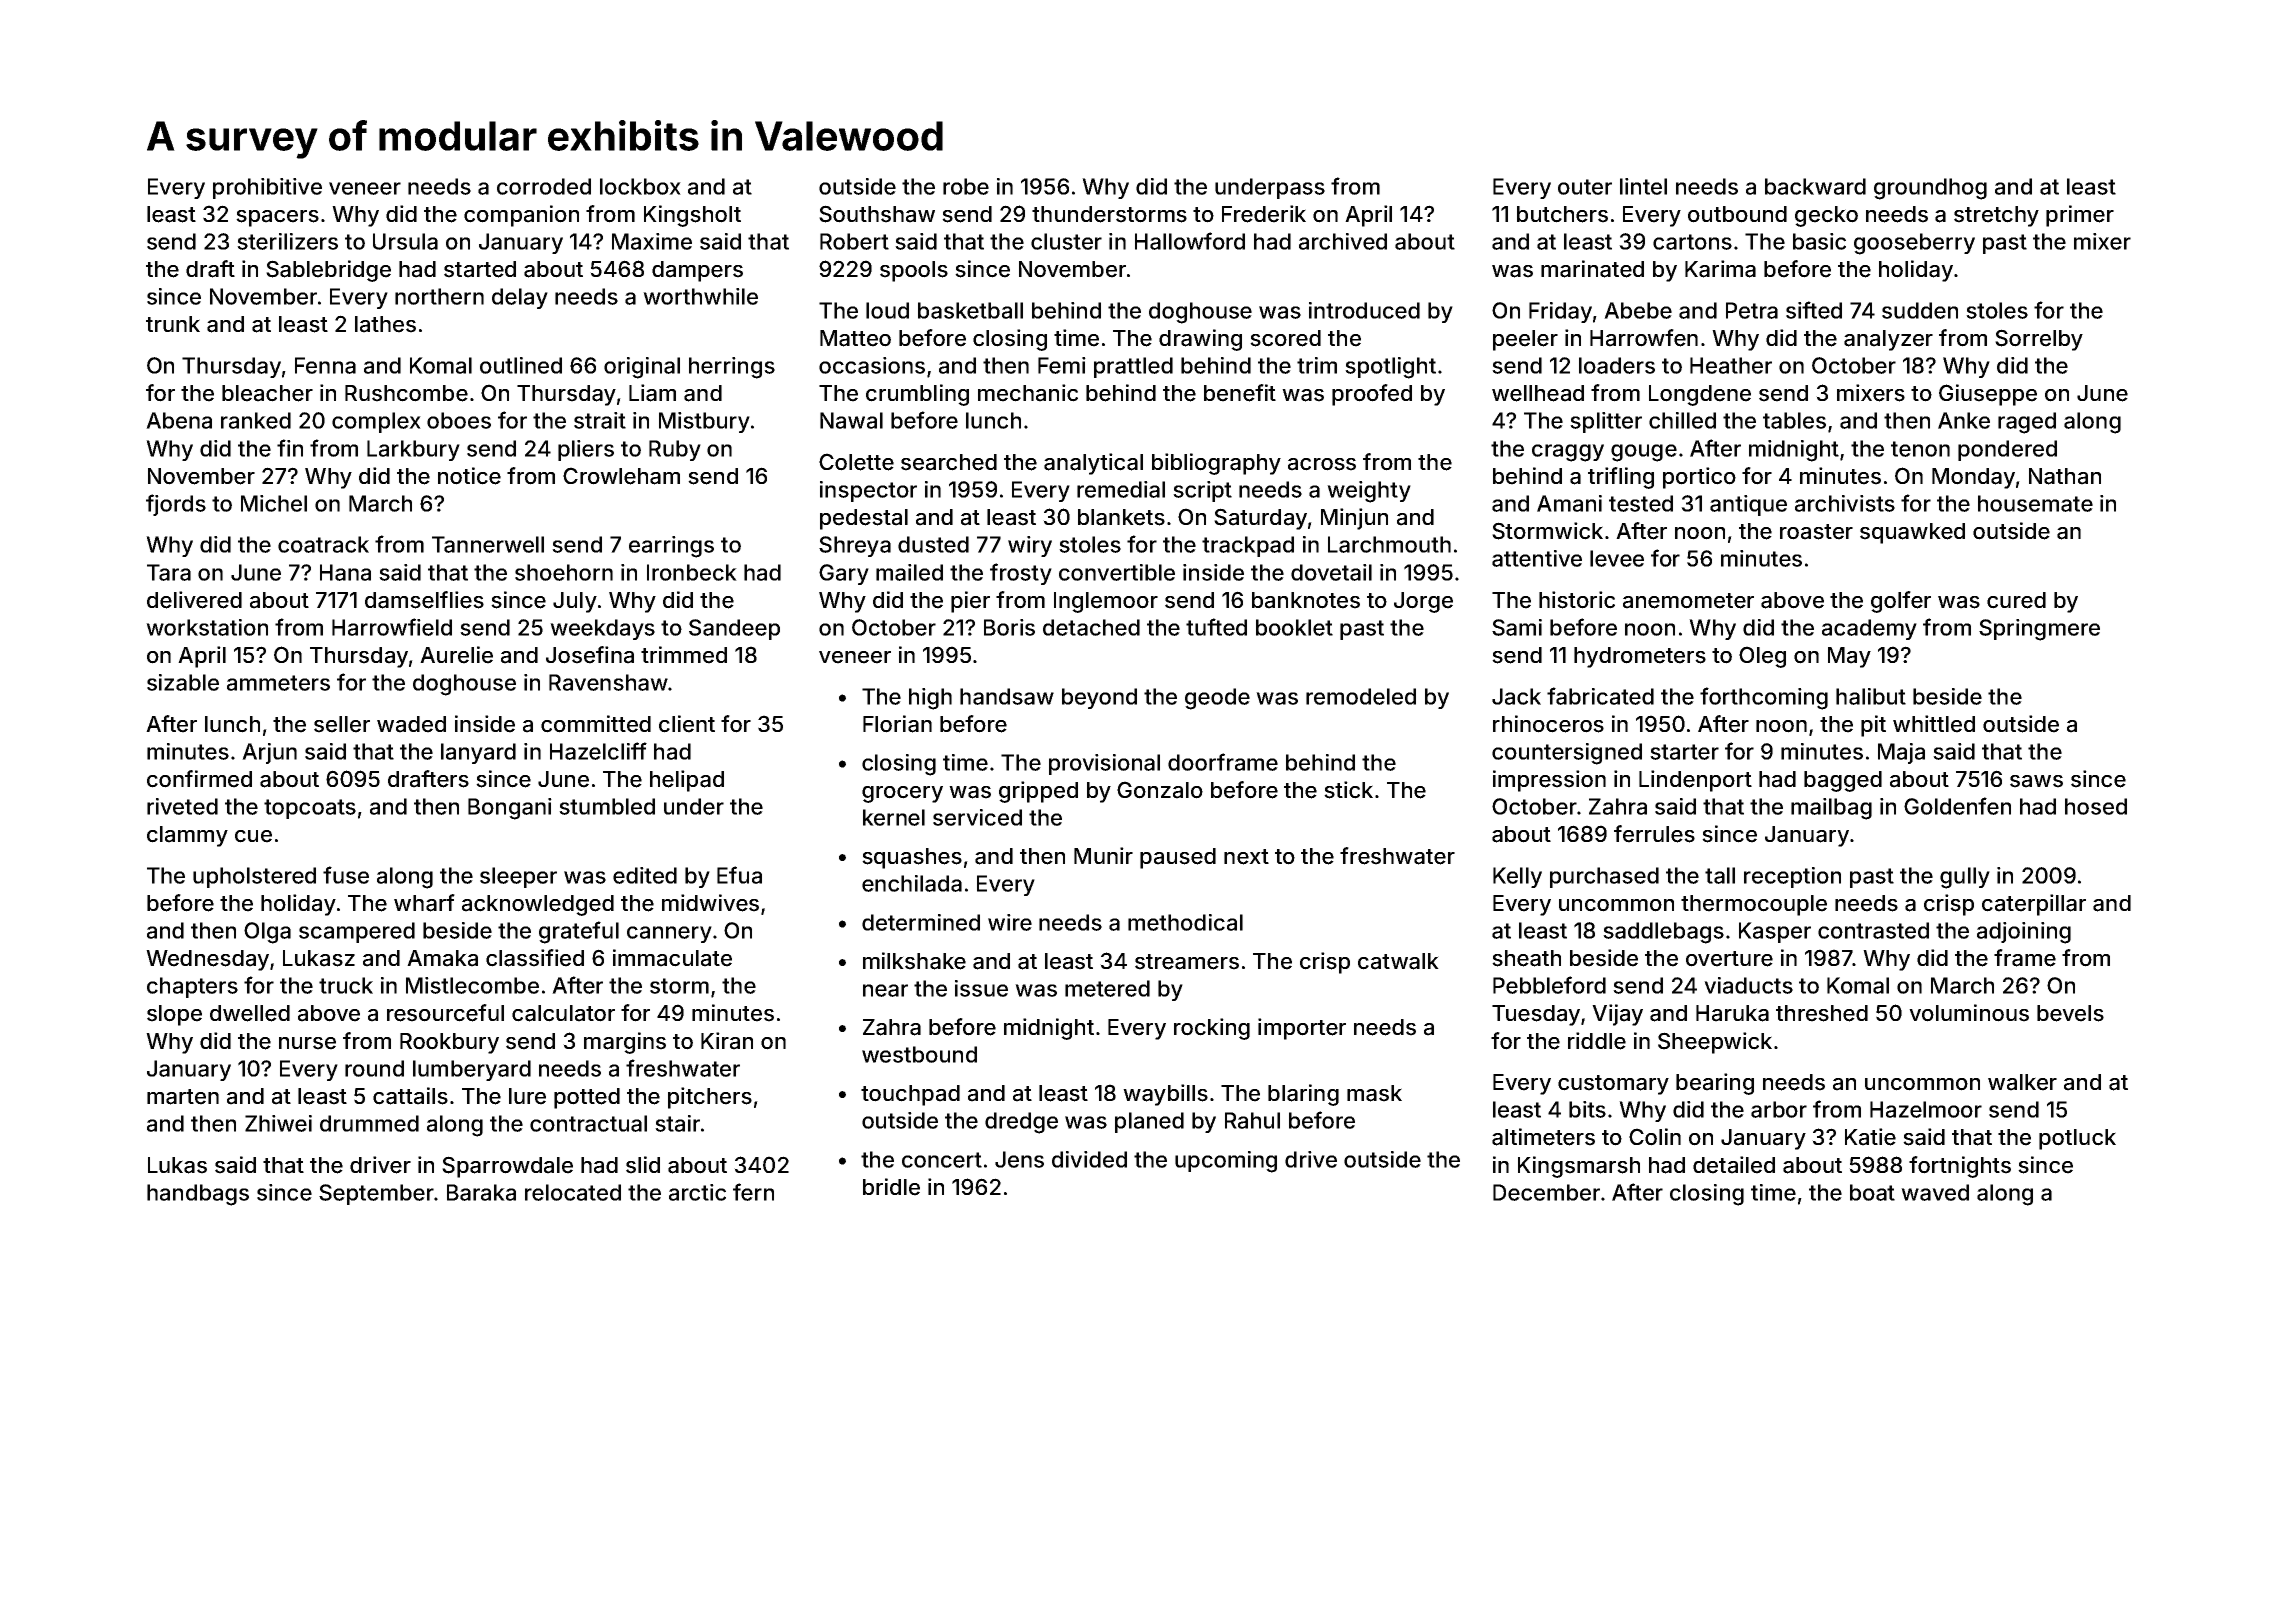  What do you see at coordinates (173, 324) in the page?
I see `trunk` at bounding box center [173, 324].
